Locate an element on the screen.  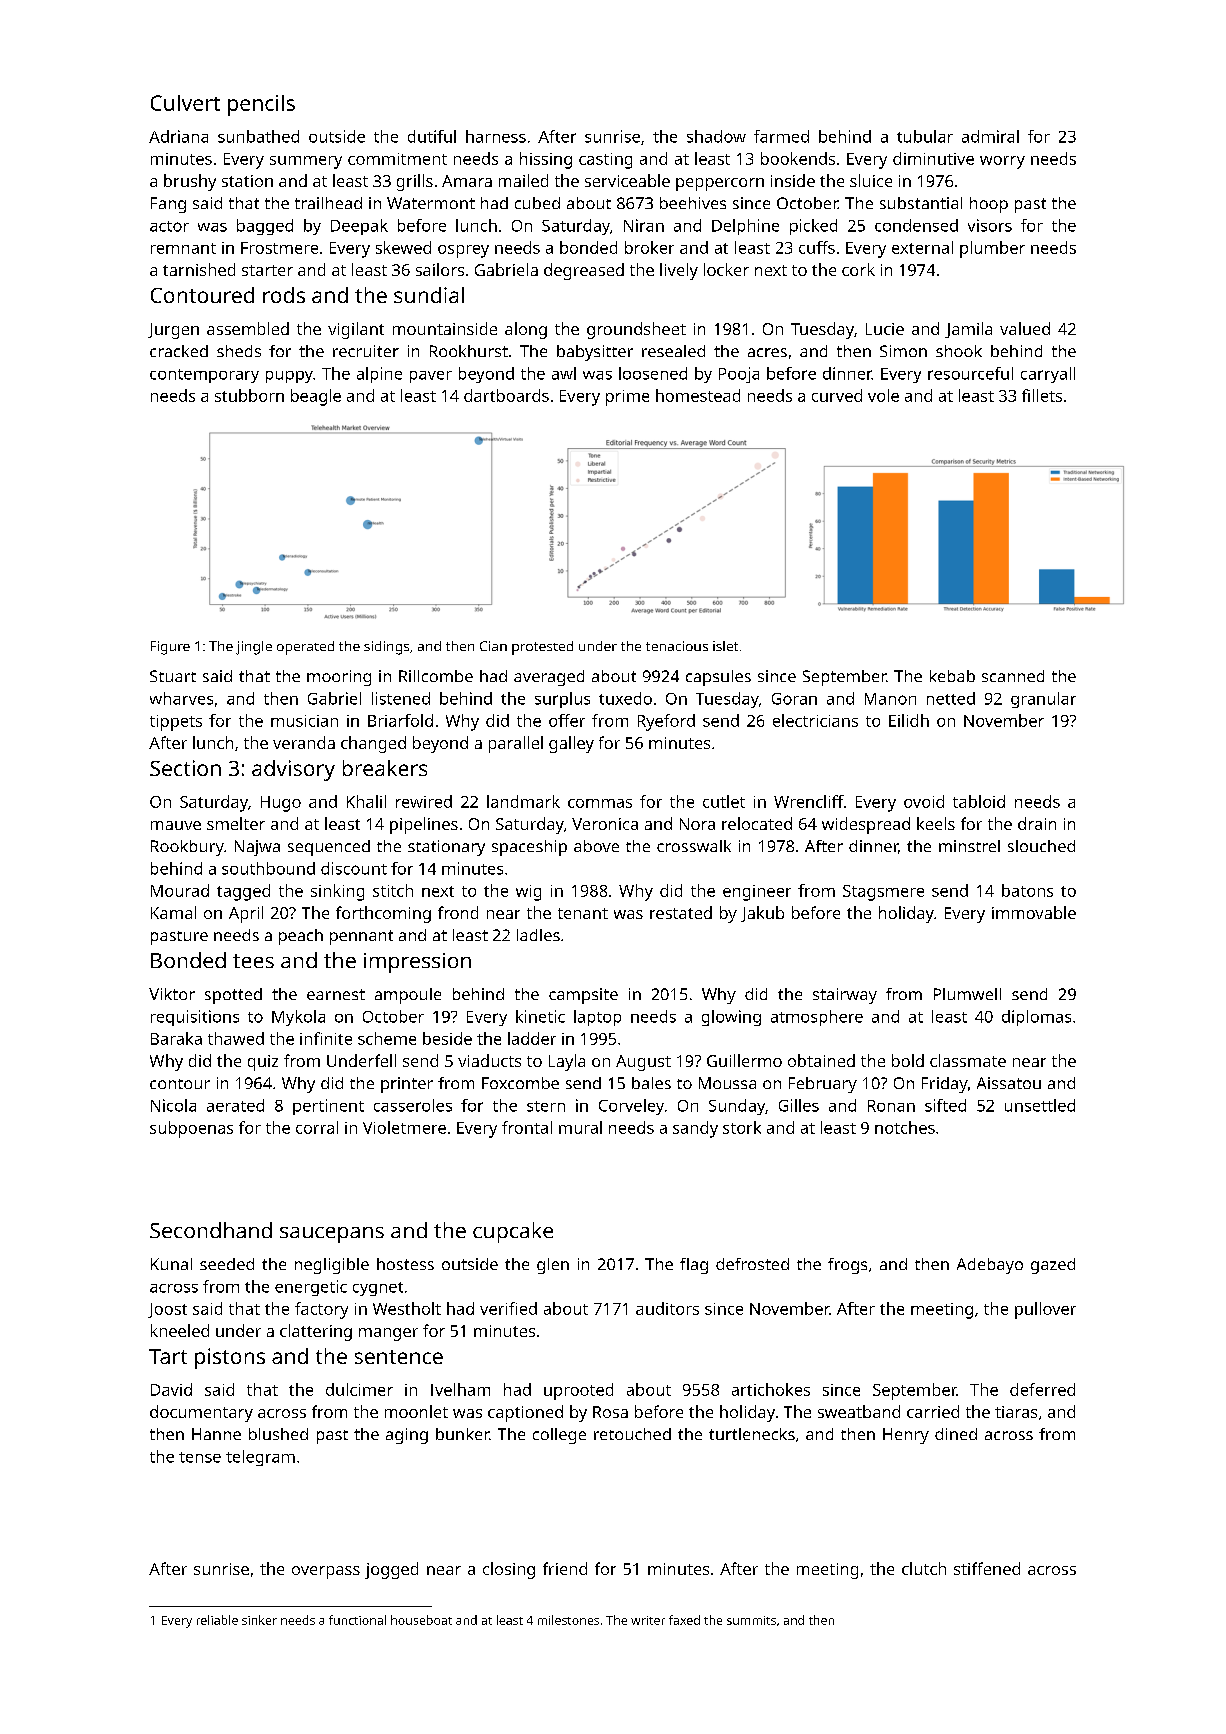
admiral is located at coordinates (990, 136).
